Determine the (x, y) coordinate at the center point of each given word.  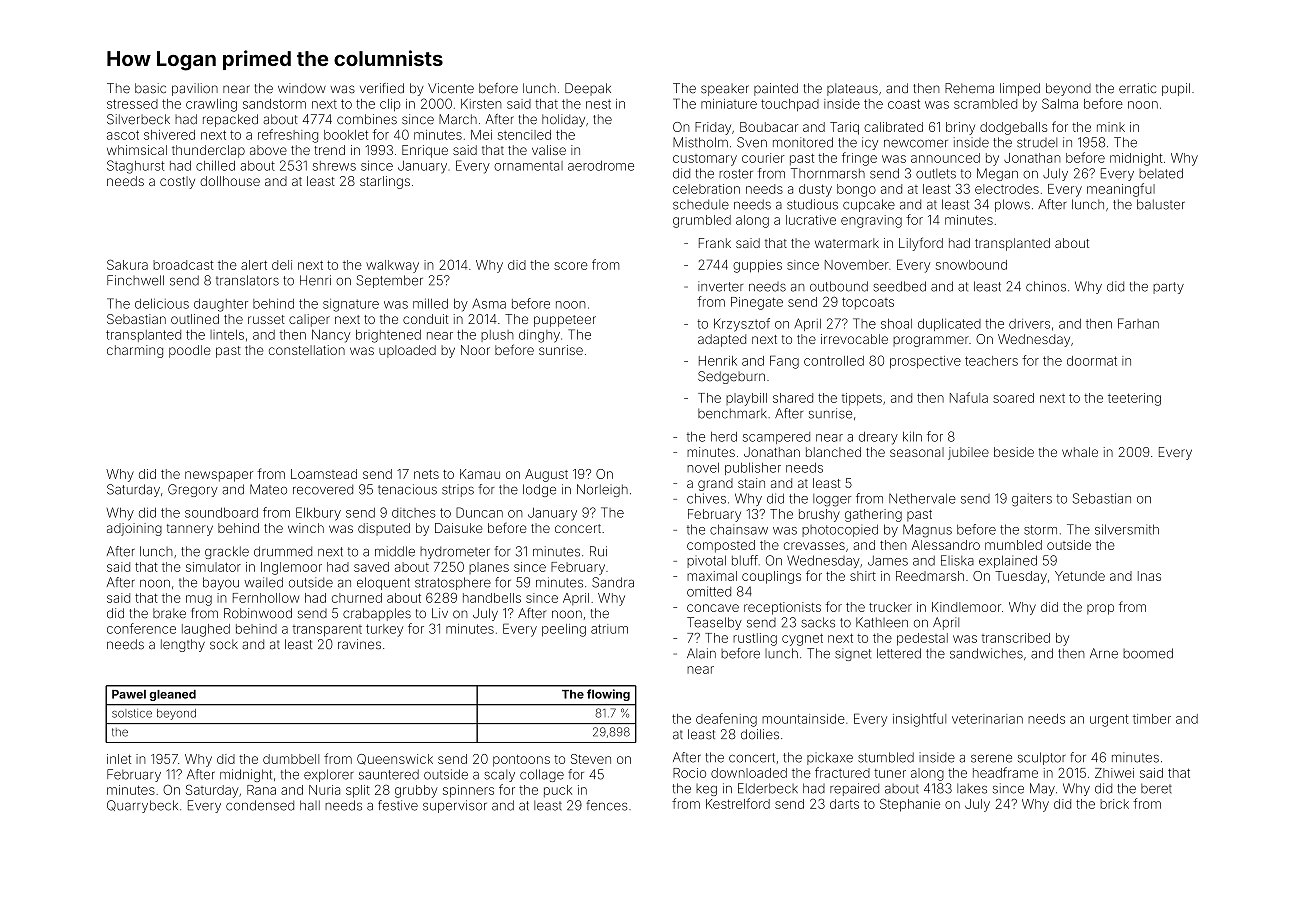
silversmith (1127, 529)
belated (1161, 173)
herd (724, 437)
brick (1114, 804)
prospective (925, 362)
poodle (190, 351)
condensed (260, 805)
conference (141, 628)
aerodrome (601, 166)
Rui (598, 551)
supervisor (455, 806)
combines (367, 119)
